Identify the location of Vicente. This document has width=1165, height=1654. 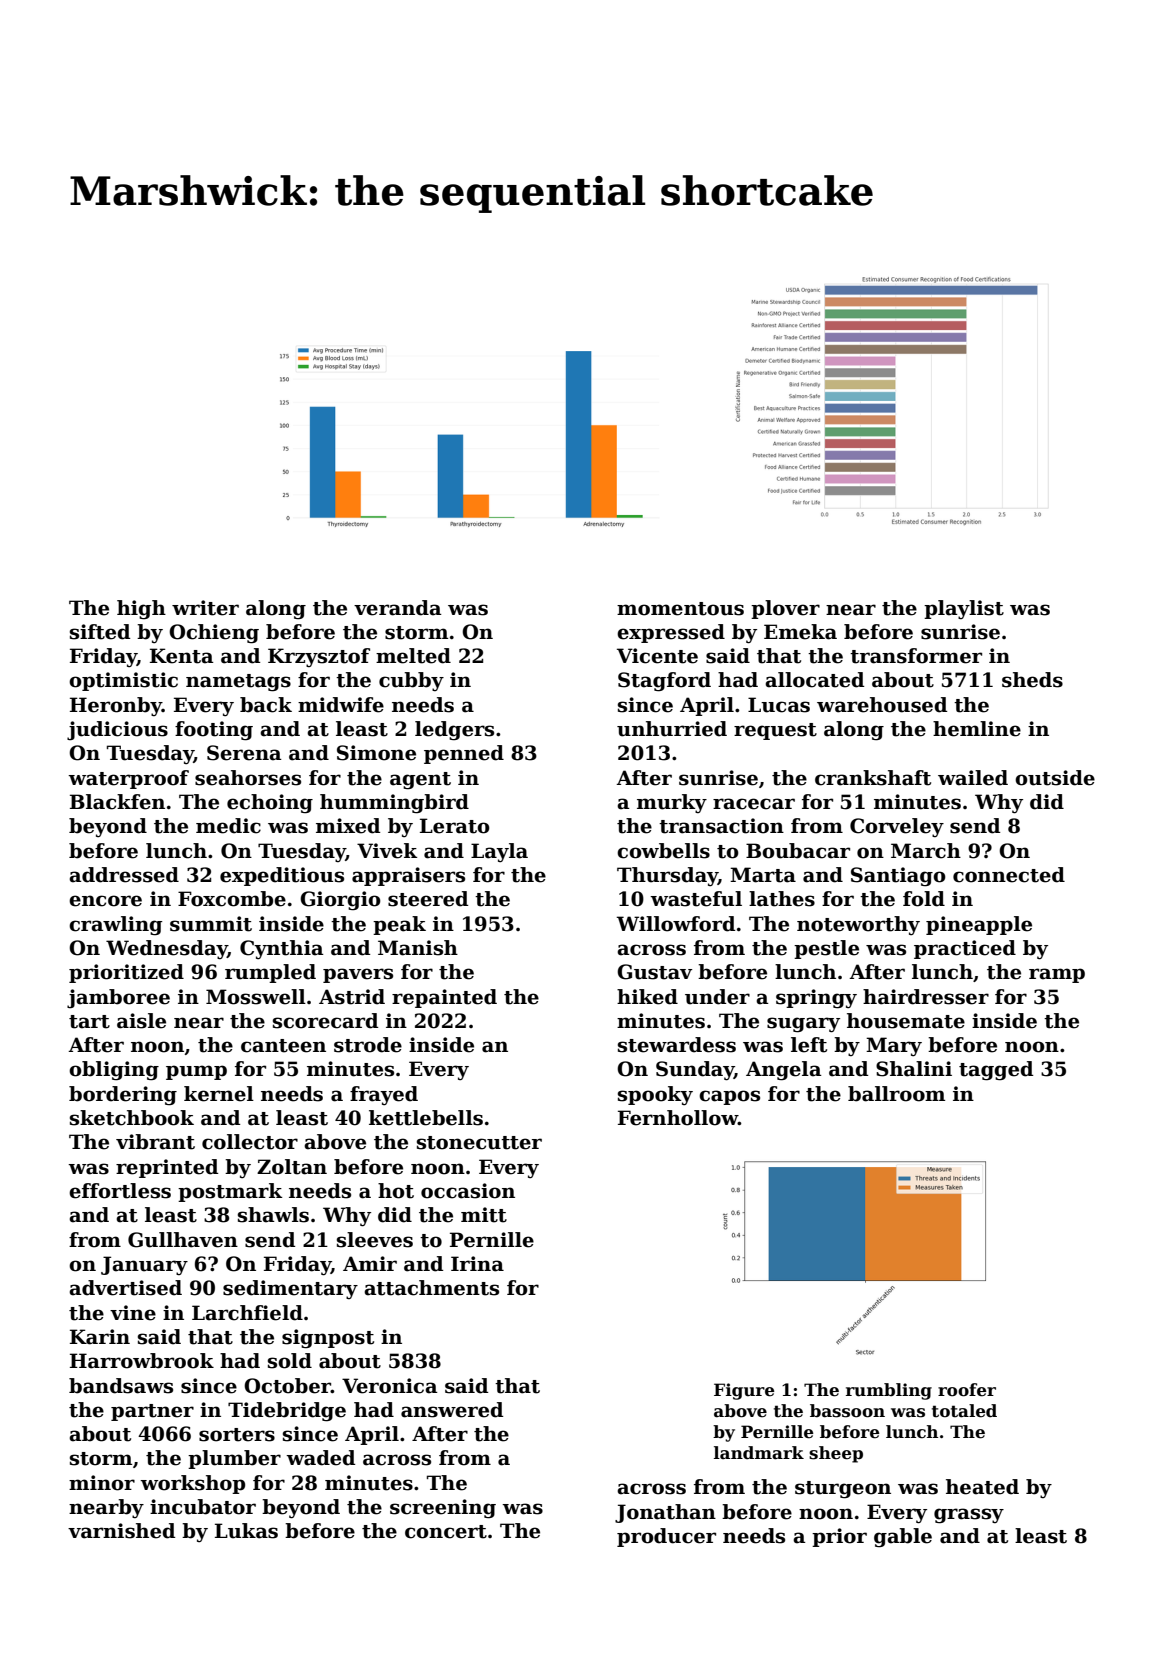
(657, 656).
